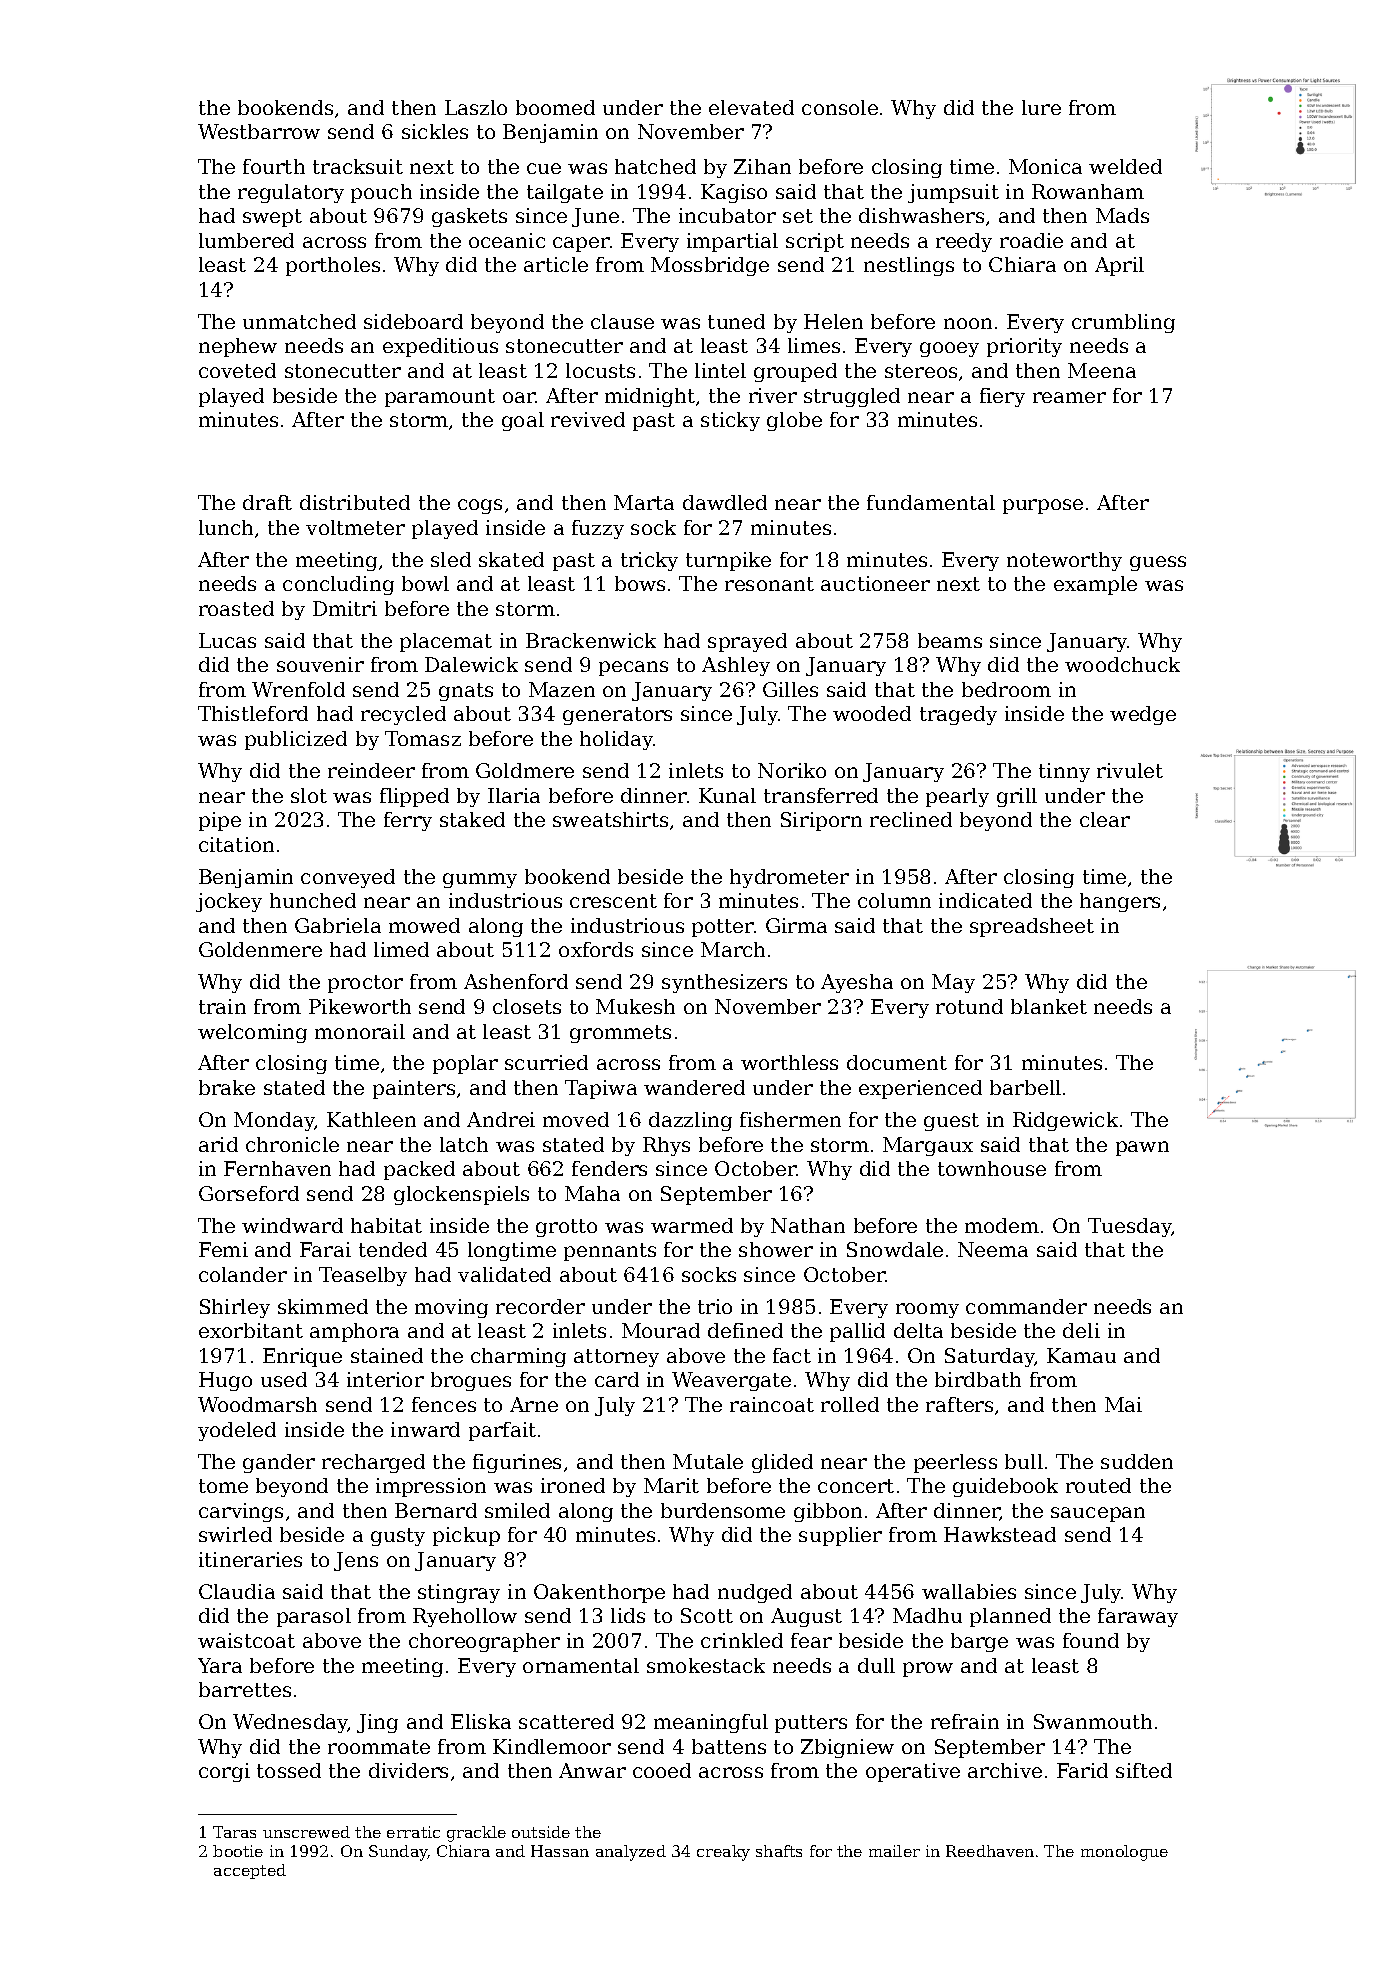 The width and height of the document is (1386, 1969). I want to click on accepted, so click(250, 1871).
